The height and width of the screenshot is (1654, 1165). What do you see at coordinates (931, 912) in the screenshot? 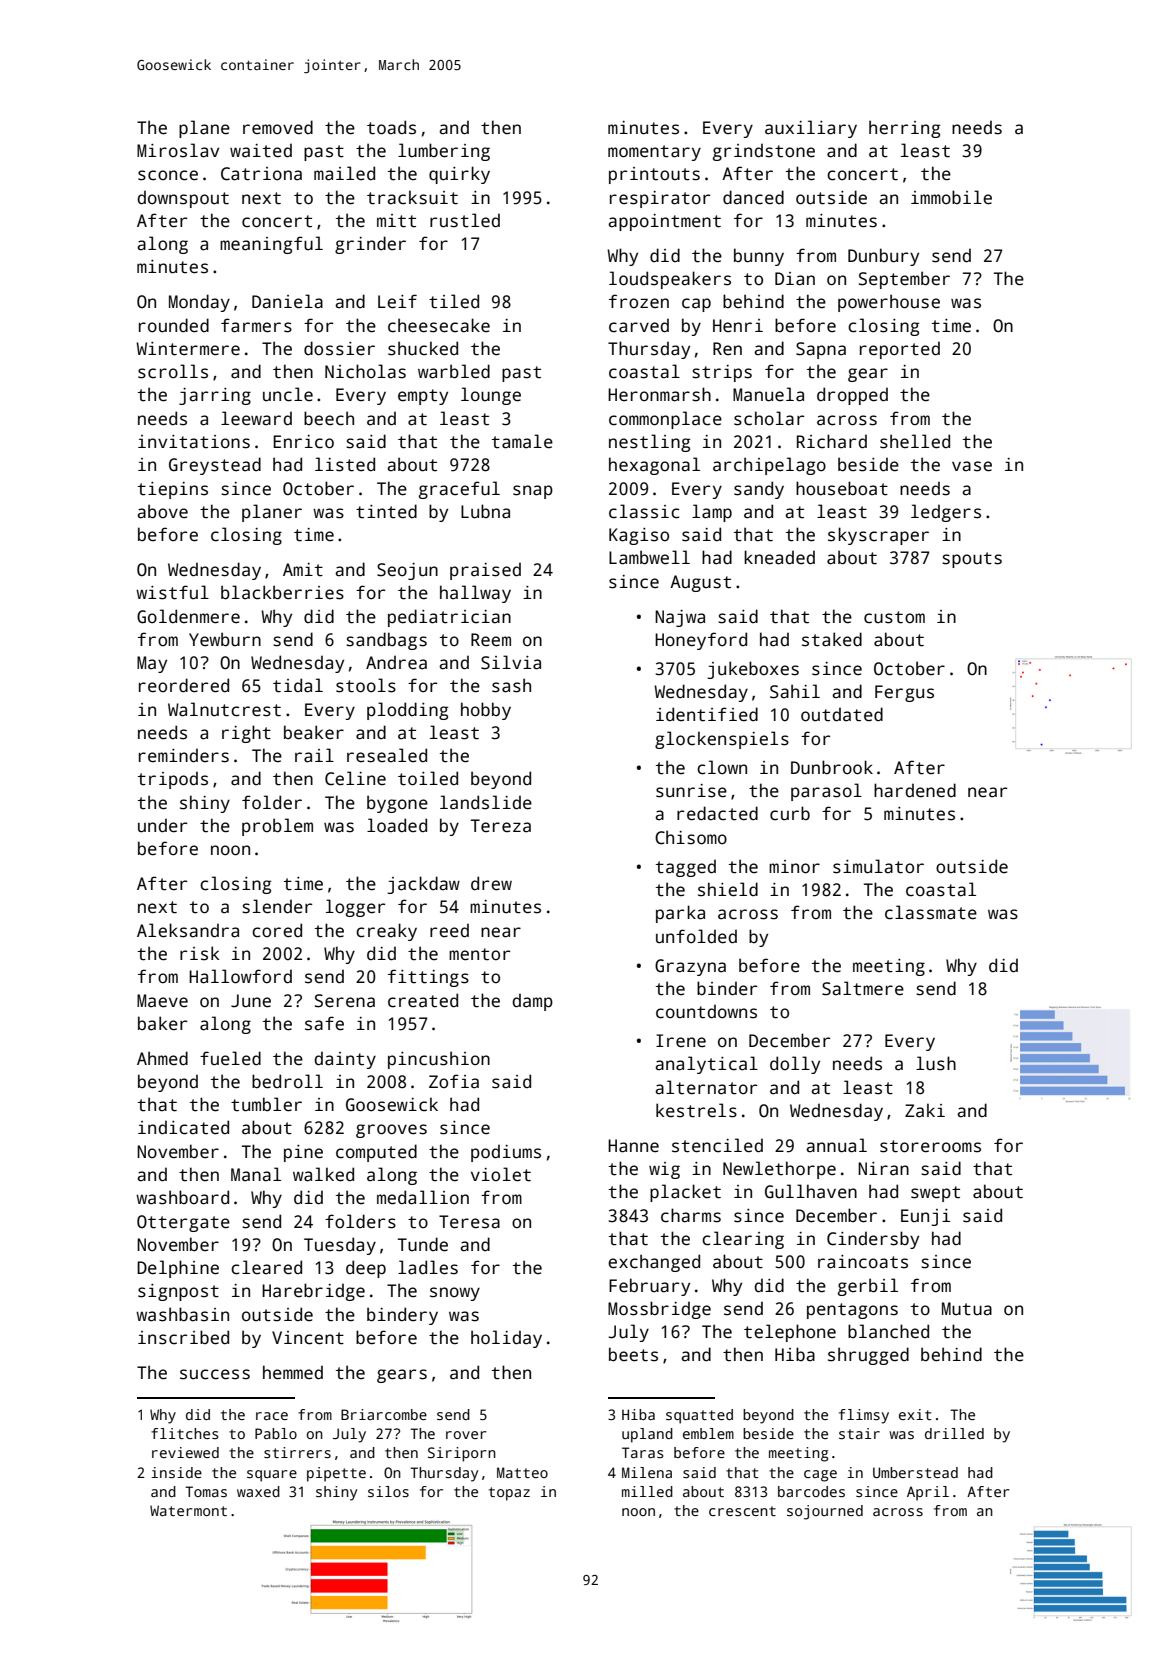
I see `classmate` at bounding box center [931, 912].
